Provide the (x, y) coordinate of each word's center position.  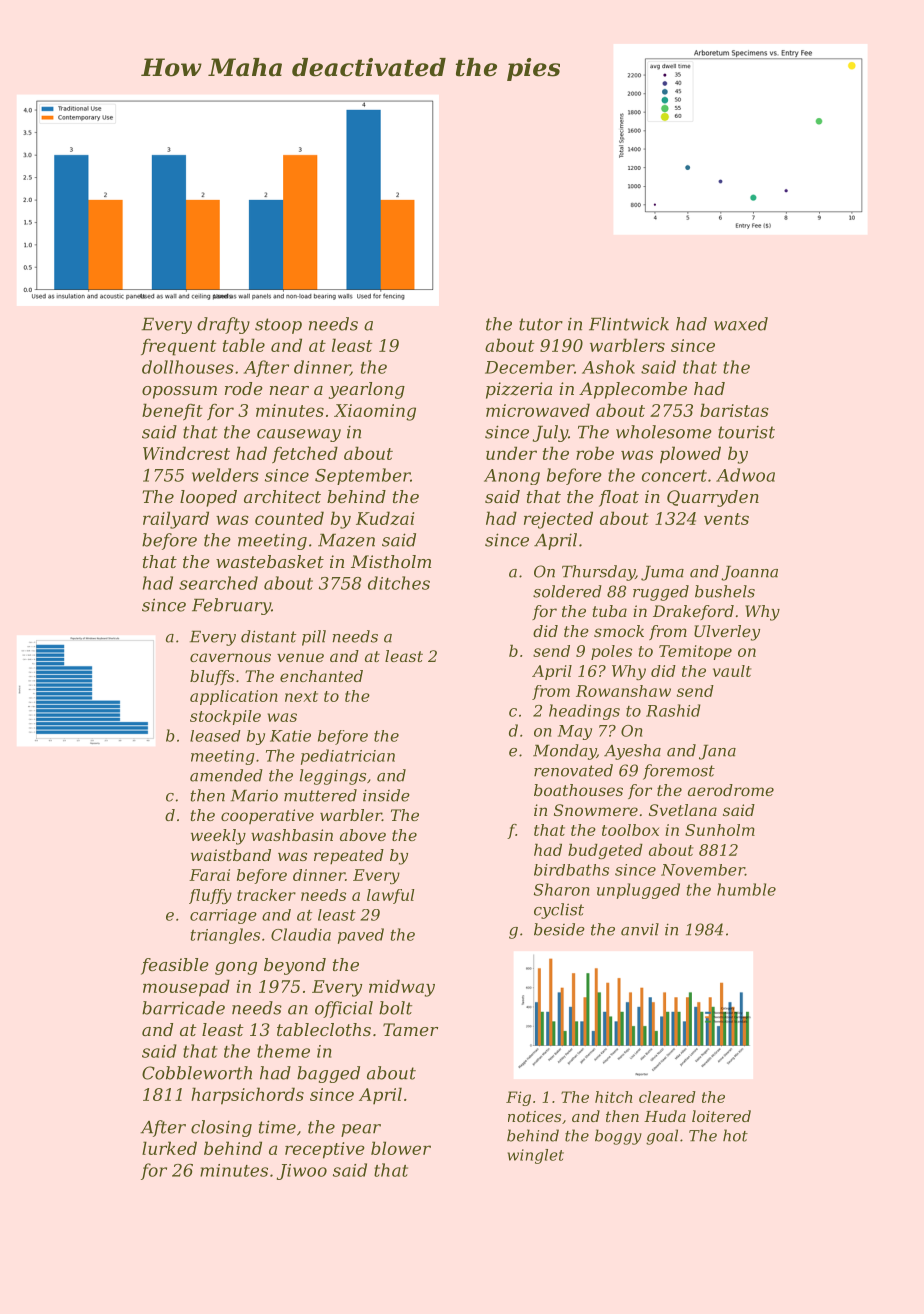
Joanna (749, 573)
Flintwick (629, 324)
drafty (223, 325)
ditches (399, 583)
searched (218, 583)
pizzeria (519, 390)
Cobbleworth (197, 1073)
